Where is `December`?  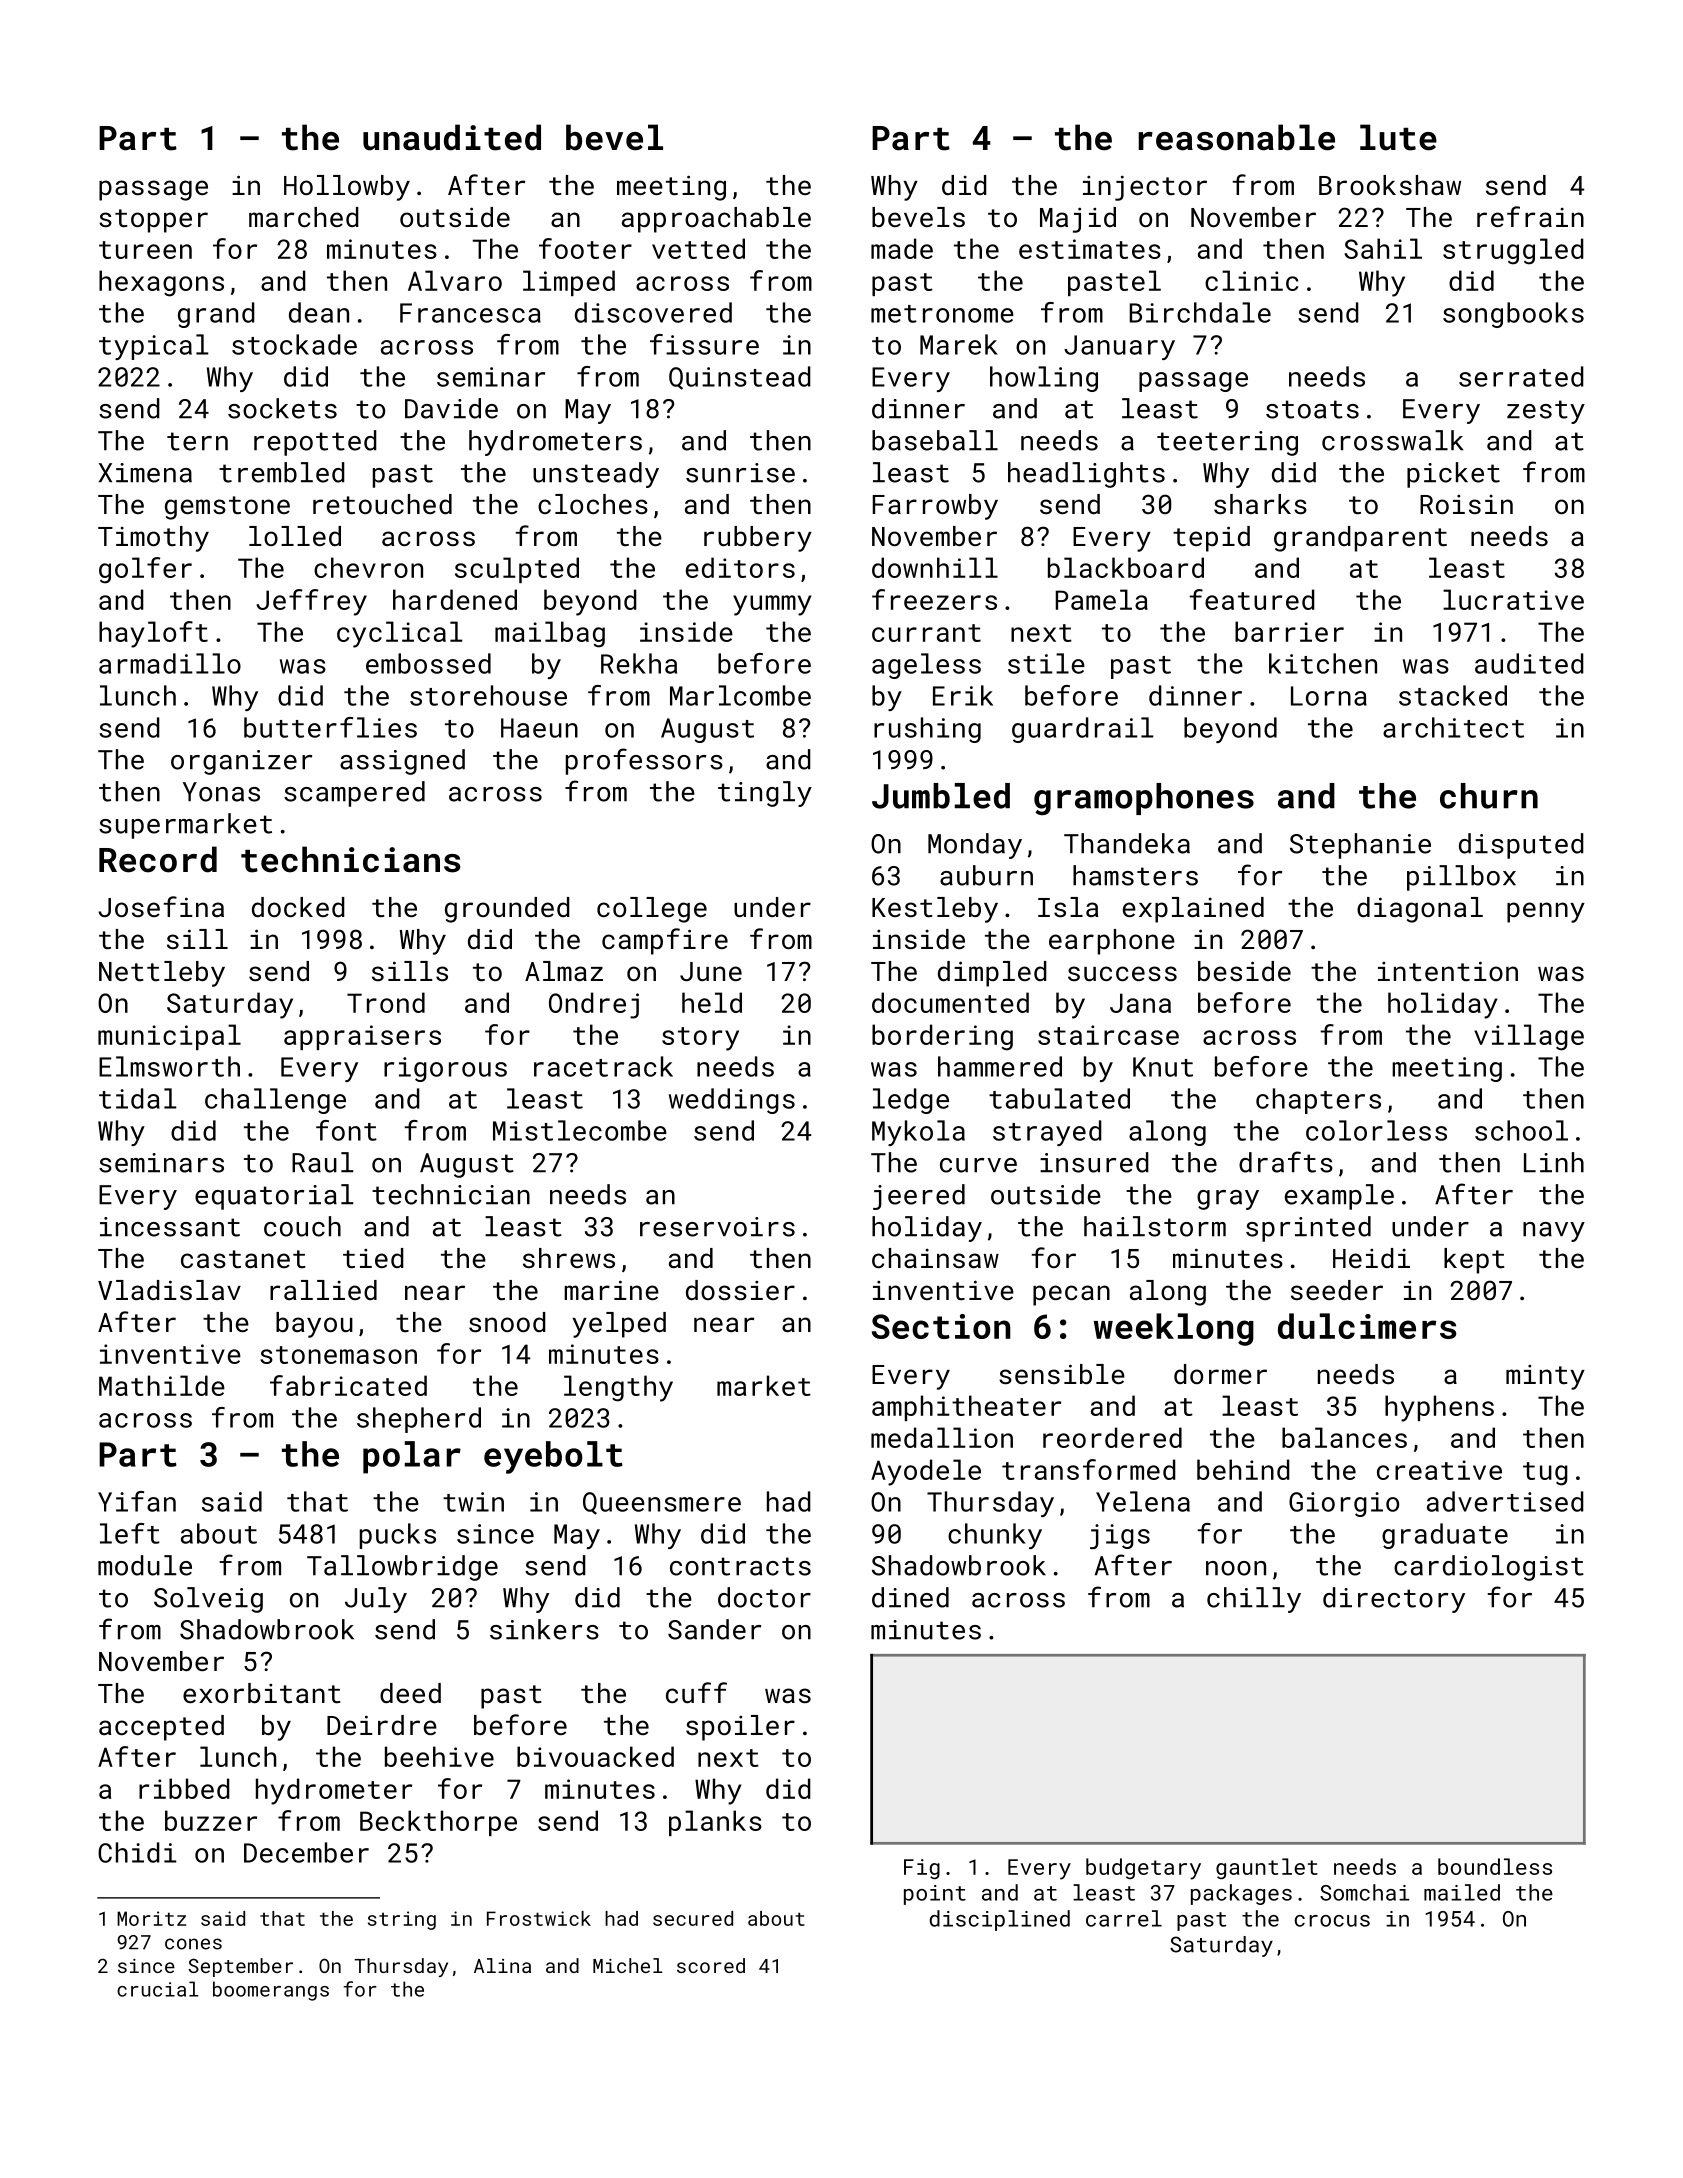 December is located at coordinates (306, 1852).
